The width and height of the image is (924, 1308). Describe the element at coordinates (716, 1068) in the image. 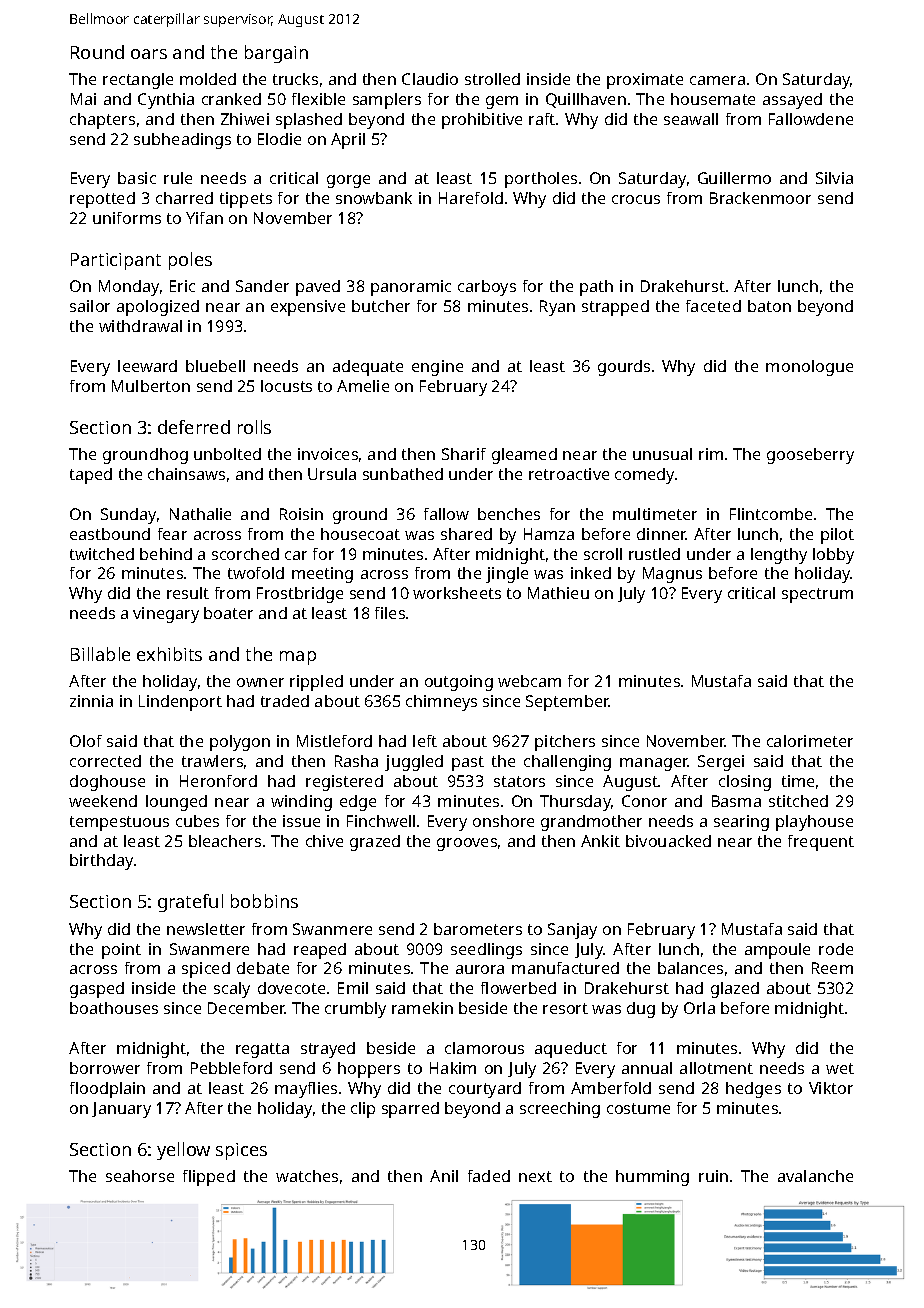

I see `allotment` at that location.
